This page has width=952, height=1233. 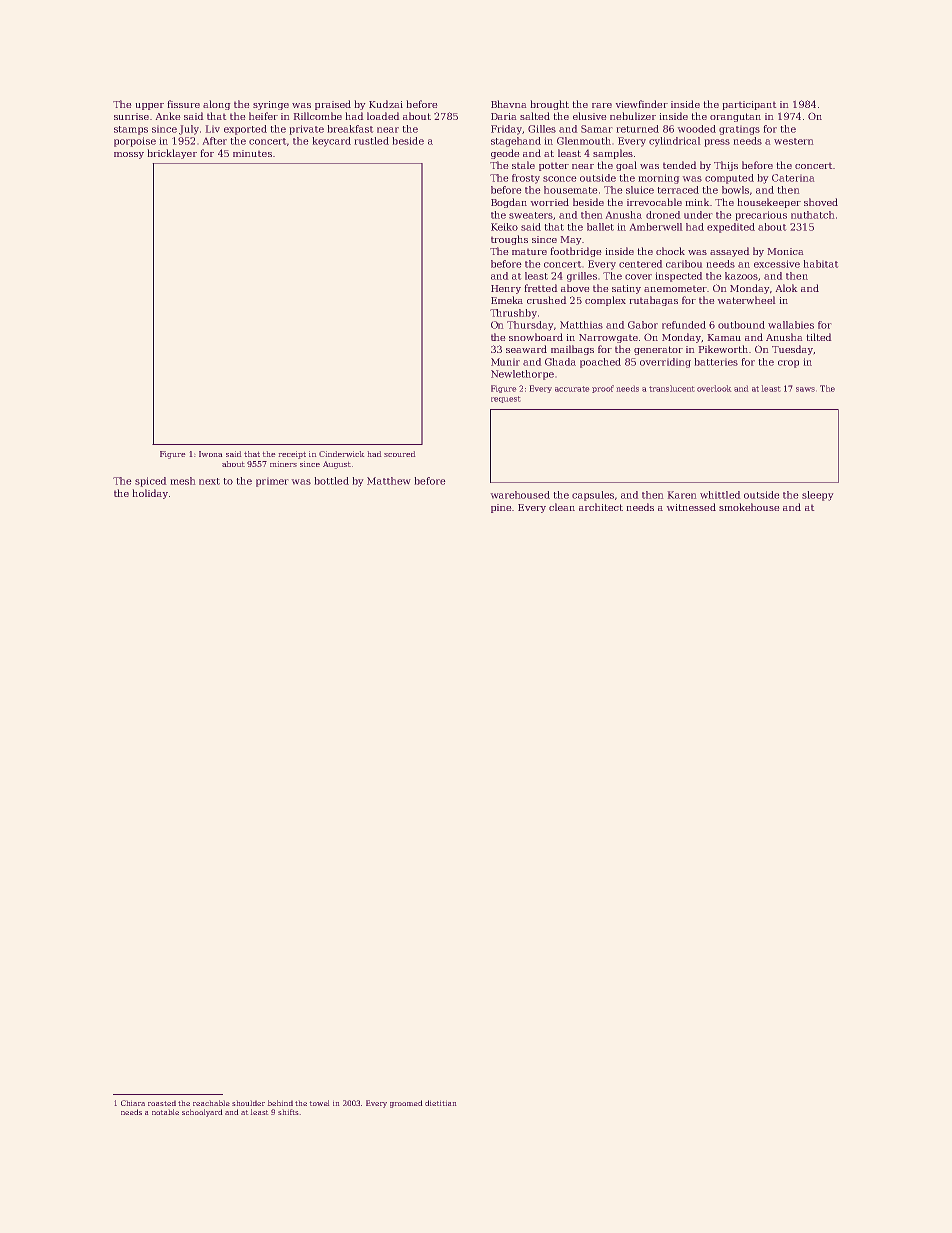 What do you see at coordinates (658, 350) in the page?
I see `generator` at bounding box center [658, 350].
